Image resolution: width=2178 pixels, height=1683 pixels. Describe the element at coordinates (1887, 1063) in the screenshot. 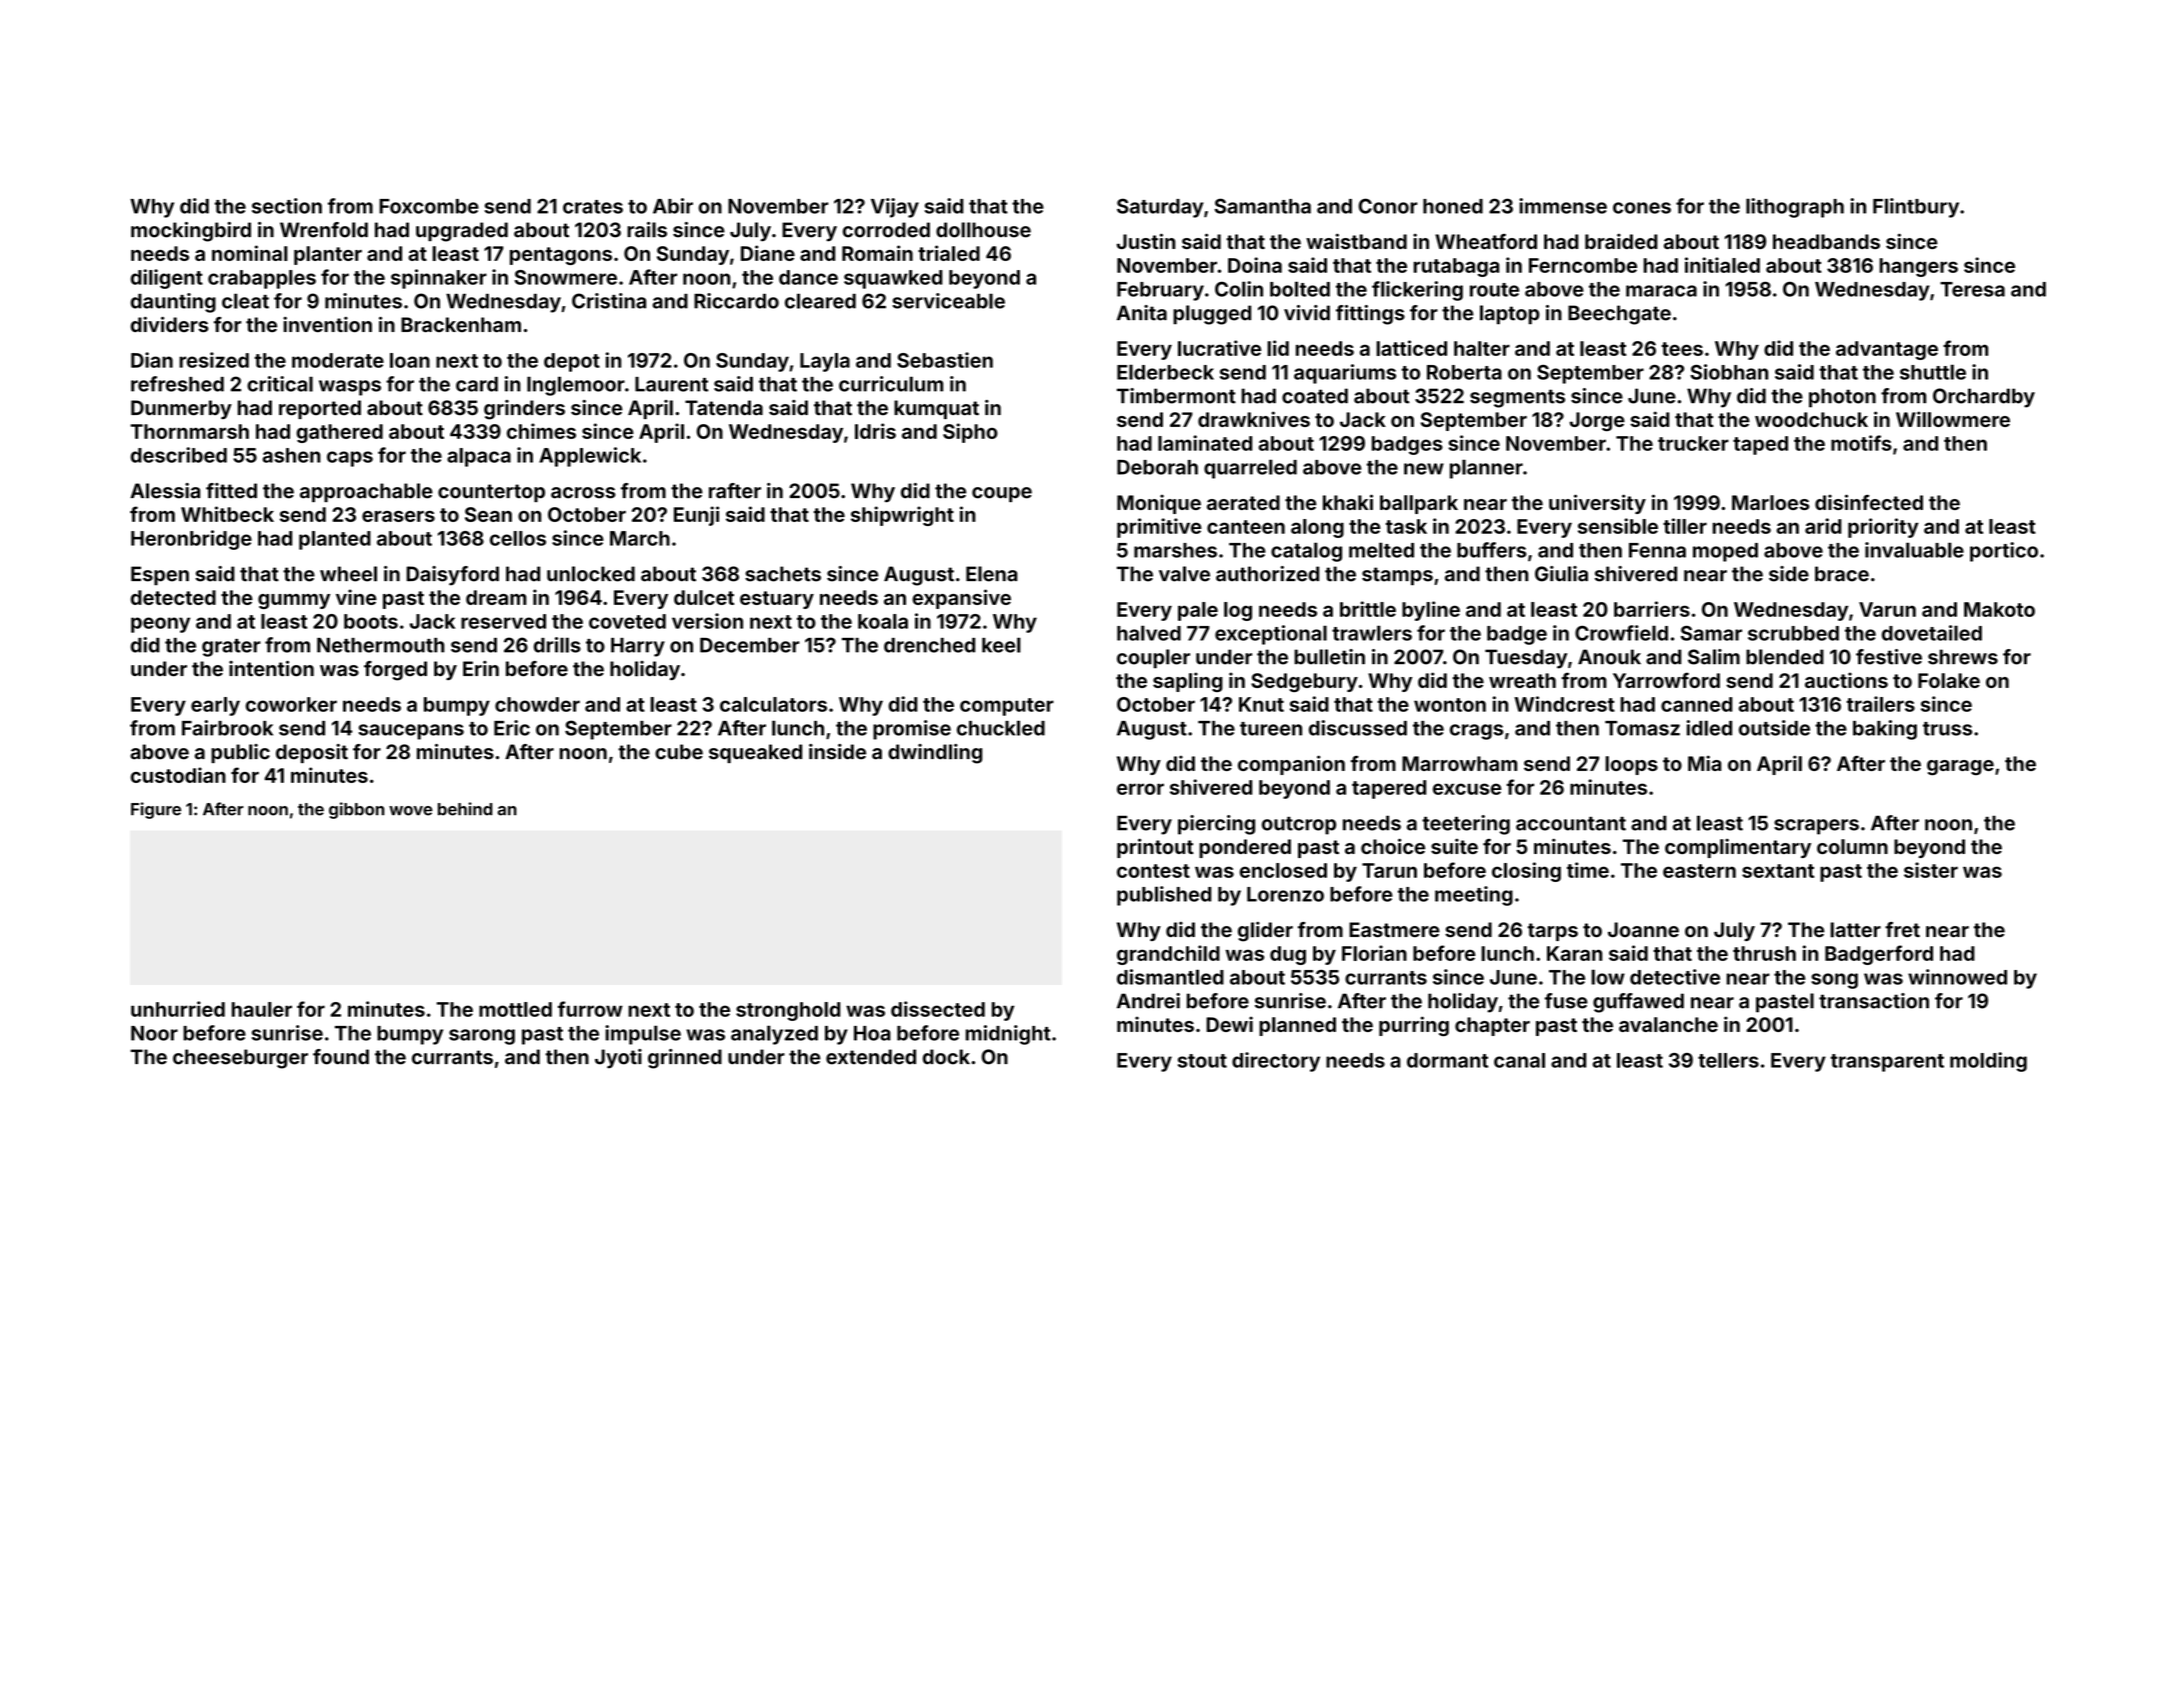

I see `transparent` at that location.
